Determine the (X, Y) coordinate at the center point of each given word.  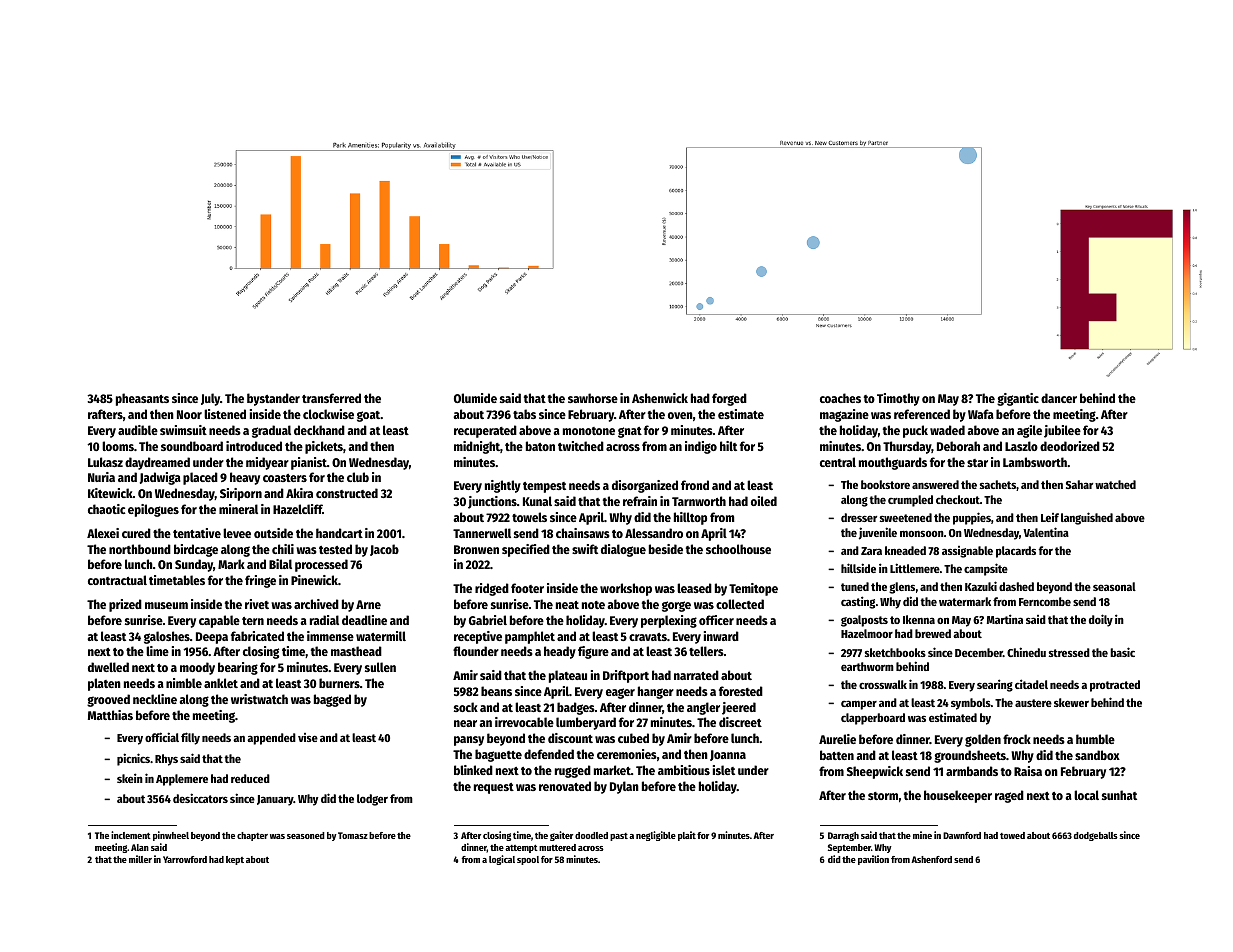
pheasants (142, 399)
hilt (728, 446)
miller (140, 859)
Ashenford (931, 859)
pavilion (873, 860)
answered (935, 484)
